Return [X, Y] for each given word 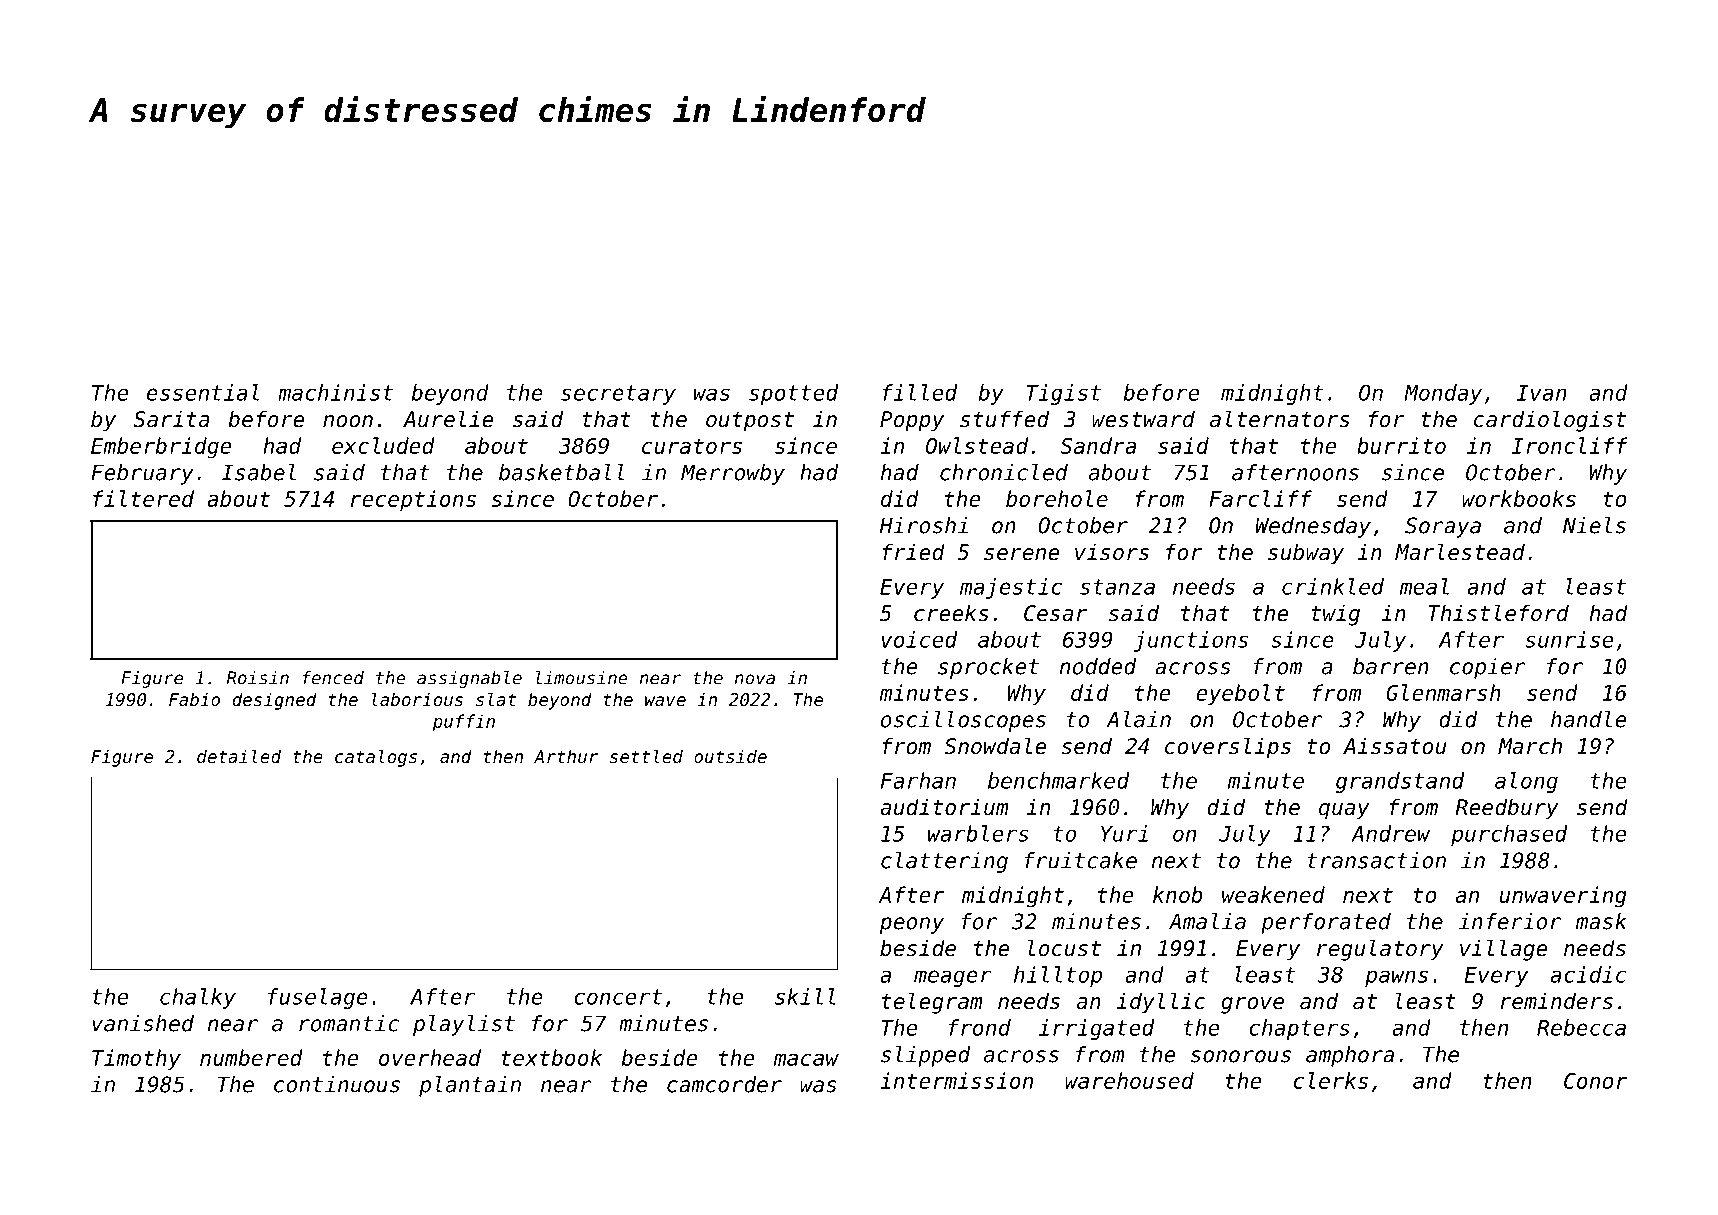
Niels [1594, 525]
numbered [251, 1057]
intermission [956, 1080]
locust [1064, 948]
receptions [413, 500]
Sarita [172, 419]
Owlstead [977, 445]
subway [1306, 554]
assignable [469, 679]
